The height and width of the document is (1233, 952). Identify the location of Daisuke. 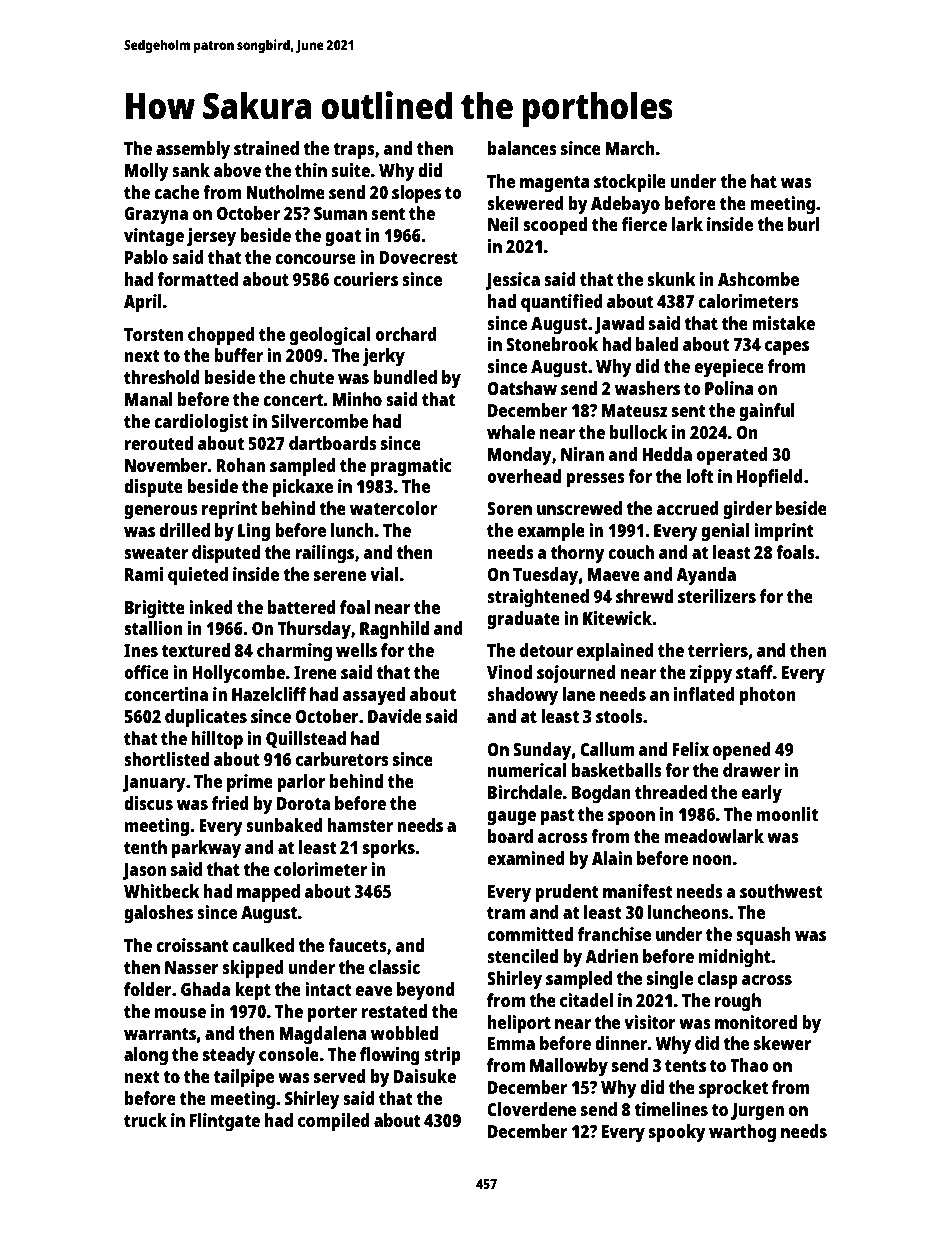
(425, 1076).
